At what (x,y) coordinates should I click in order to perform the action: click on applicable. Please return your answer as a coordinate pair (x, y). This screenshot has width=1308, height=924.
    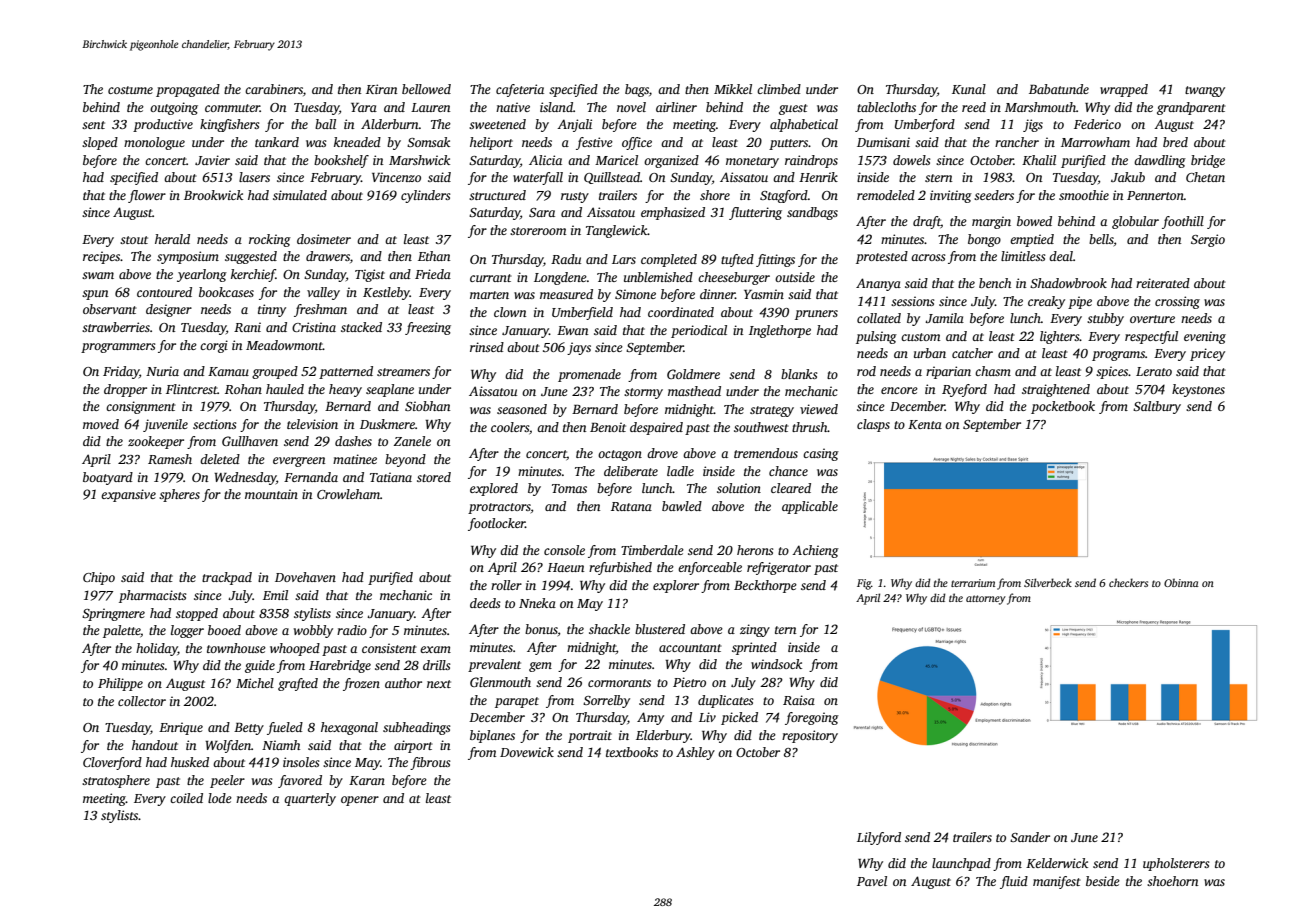
    Looking at the image, I should click on (810, 507).
